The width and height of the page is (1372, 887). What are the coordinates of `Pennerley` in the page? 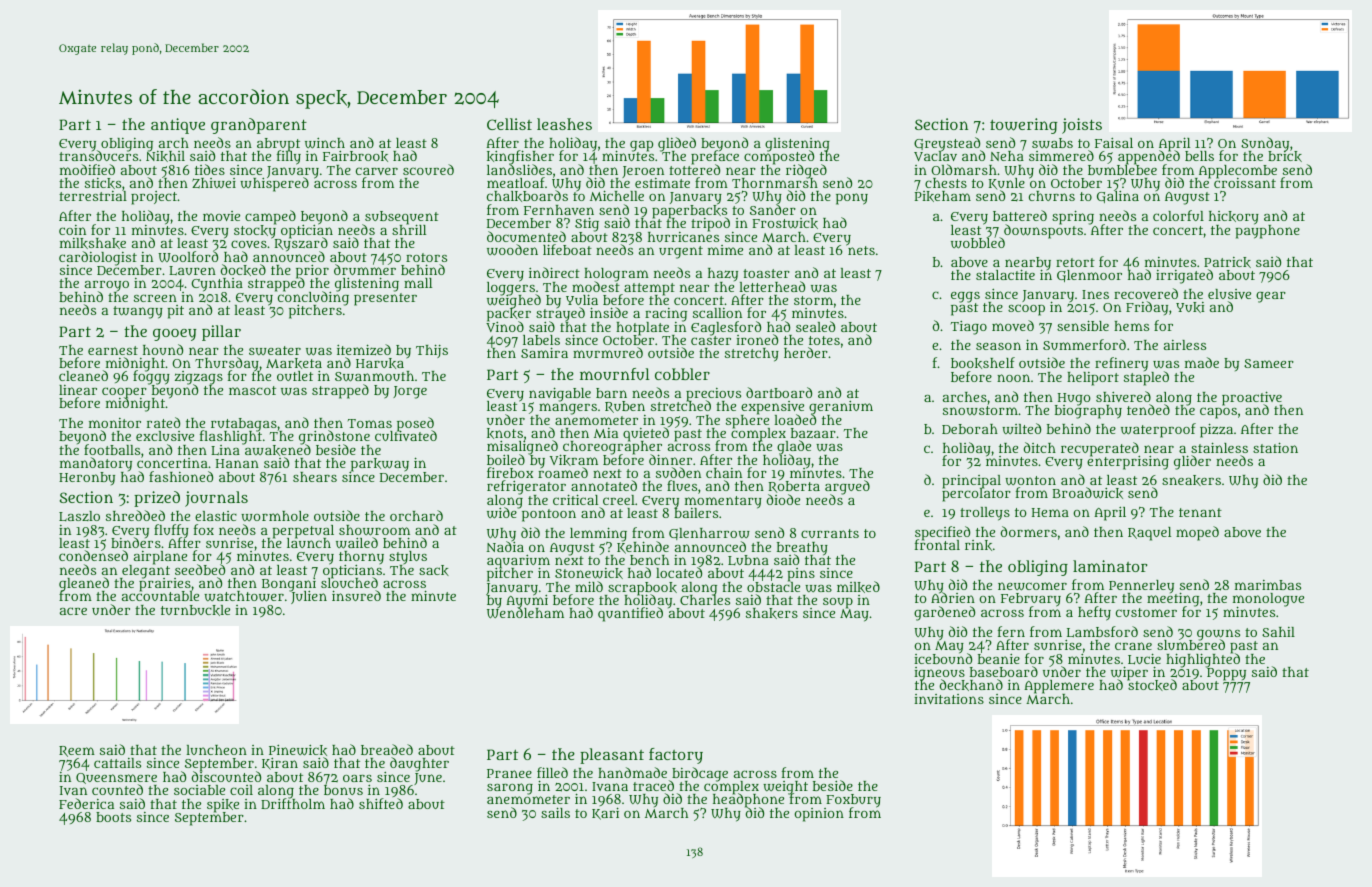 It's located at (1141, 587).
